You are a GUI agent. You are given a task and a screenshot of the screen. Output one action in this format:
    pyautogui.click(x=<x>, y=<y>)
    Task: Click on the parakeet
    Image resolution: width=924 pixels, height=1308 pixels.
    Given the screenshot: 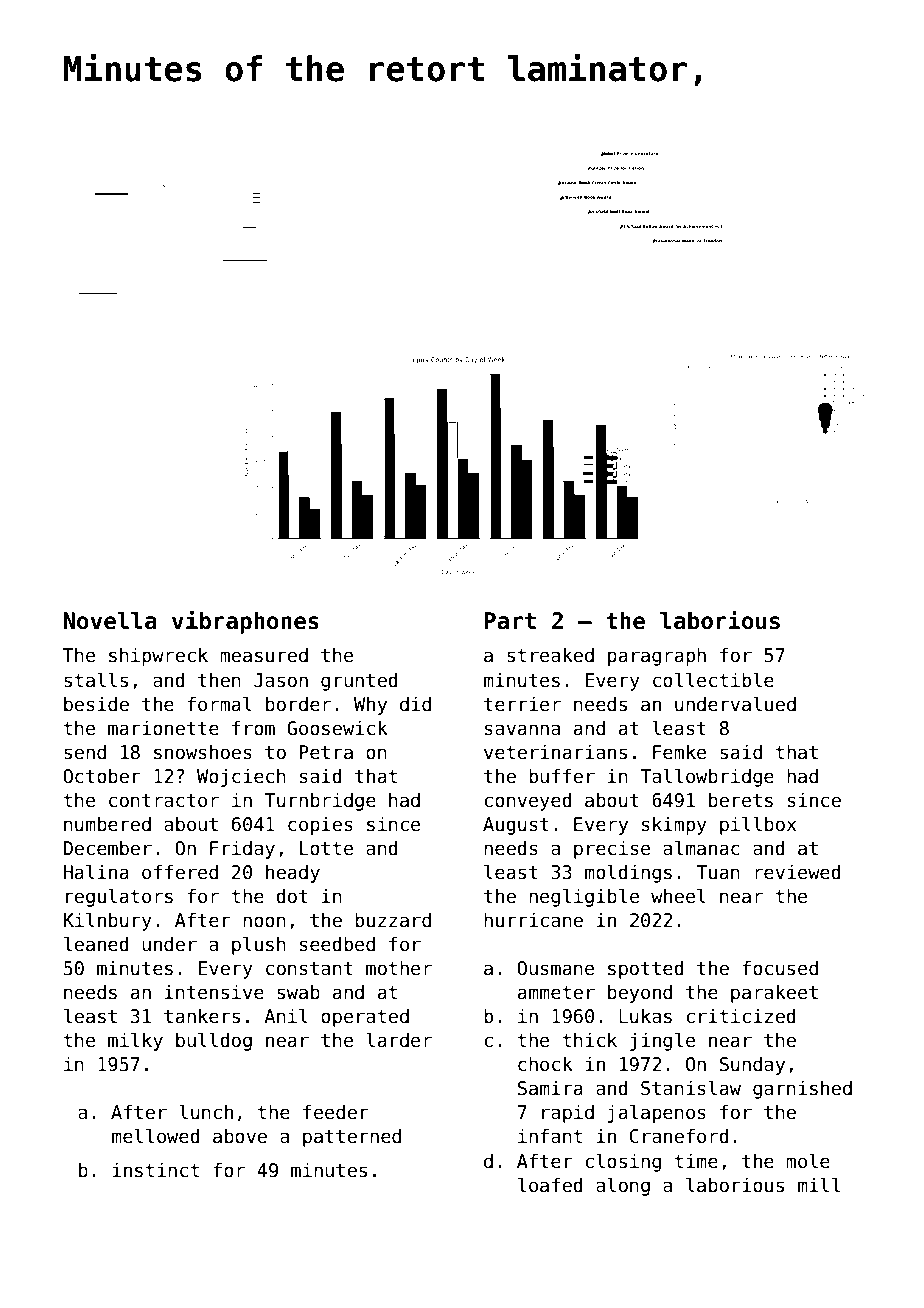 What is the action you would take?
    pyautogui.click(x=774, y=993)
